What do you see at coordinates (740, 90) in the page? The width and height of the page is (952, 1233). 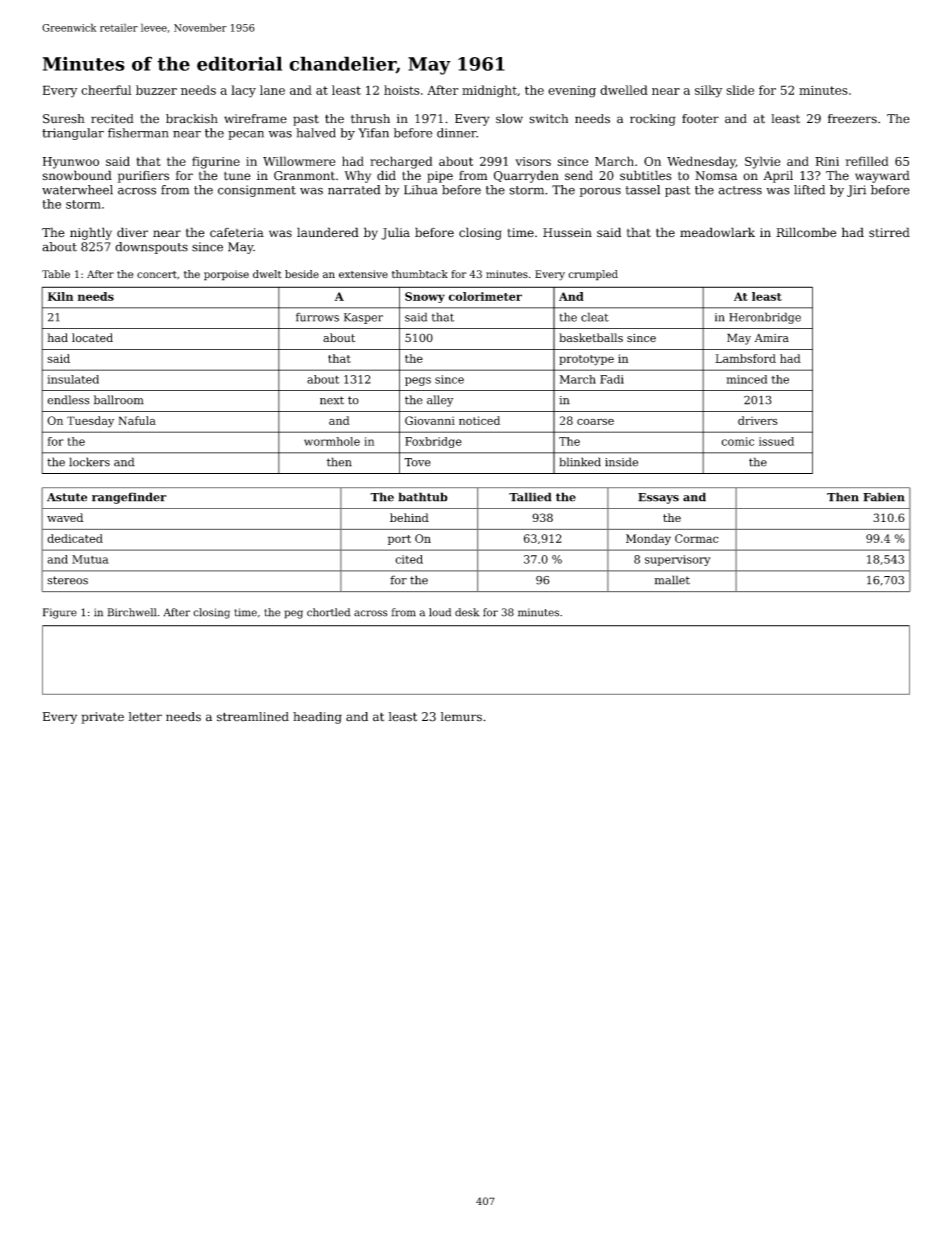 I see `slide` at bounding box center [740, 90].
